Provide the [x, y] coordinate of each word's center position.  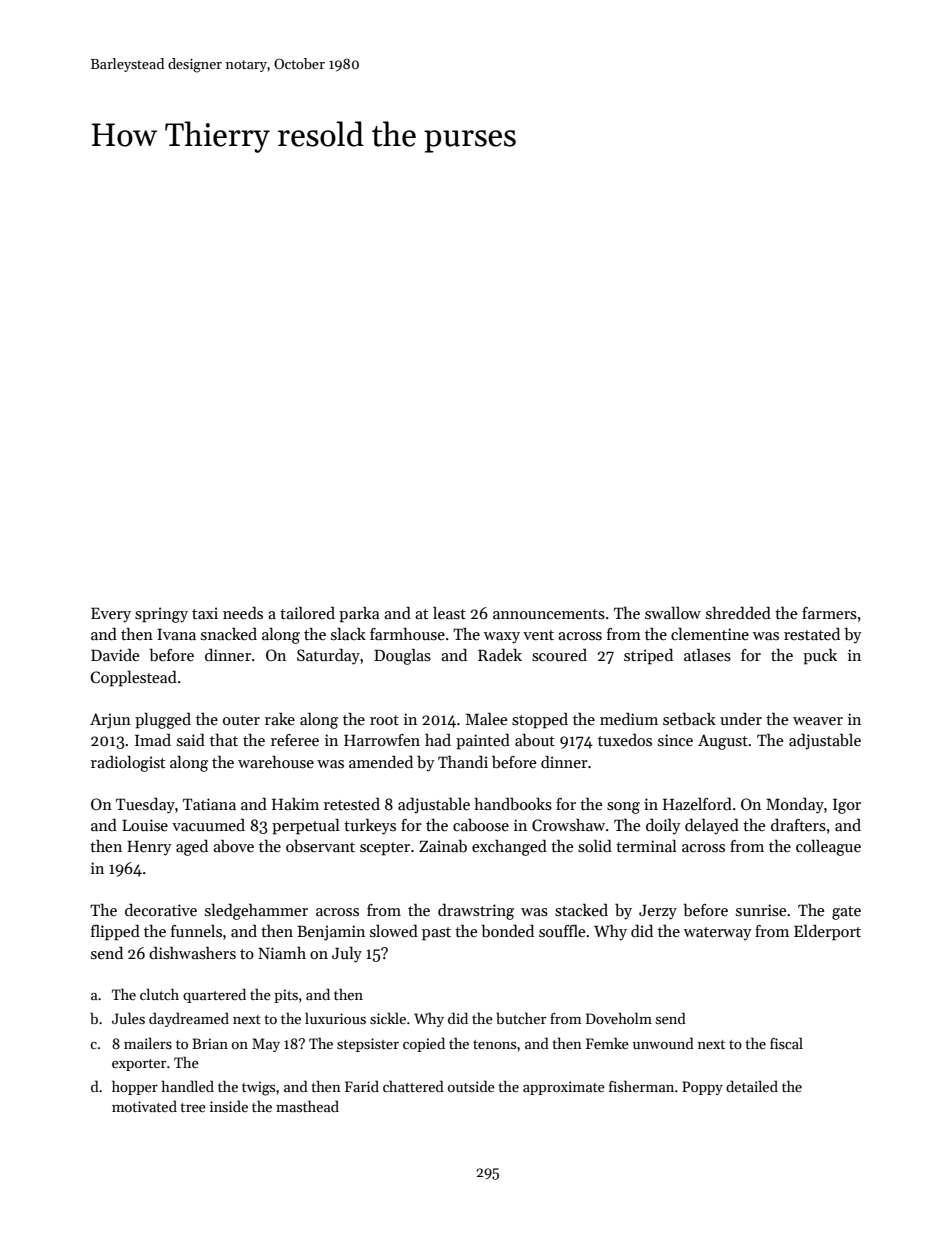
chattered [413, 1086]
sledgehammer [256, 912]
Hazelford [697, 804]
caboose [481, 824]
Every [111, 615]
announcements [549, 614]
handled [188, 1086]
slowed [394, 931]
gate [846, 913]
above [233, 846]
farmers [829, 613]
